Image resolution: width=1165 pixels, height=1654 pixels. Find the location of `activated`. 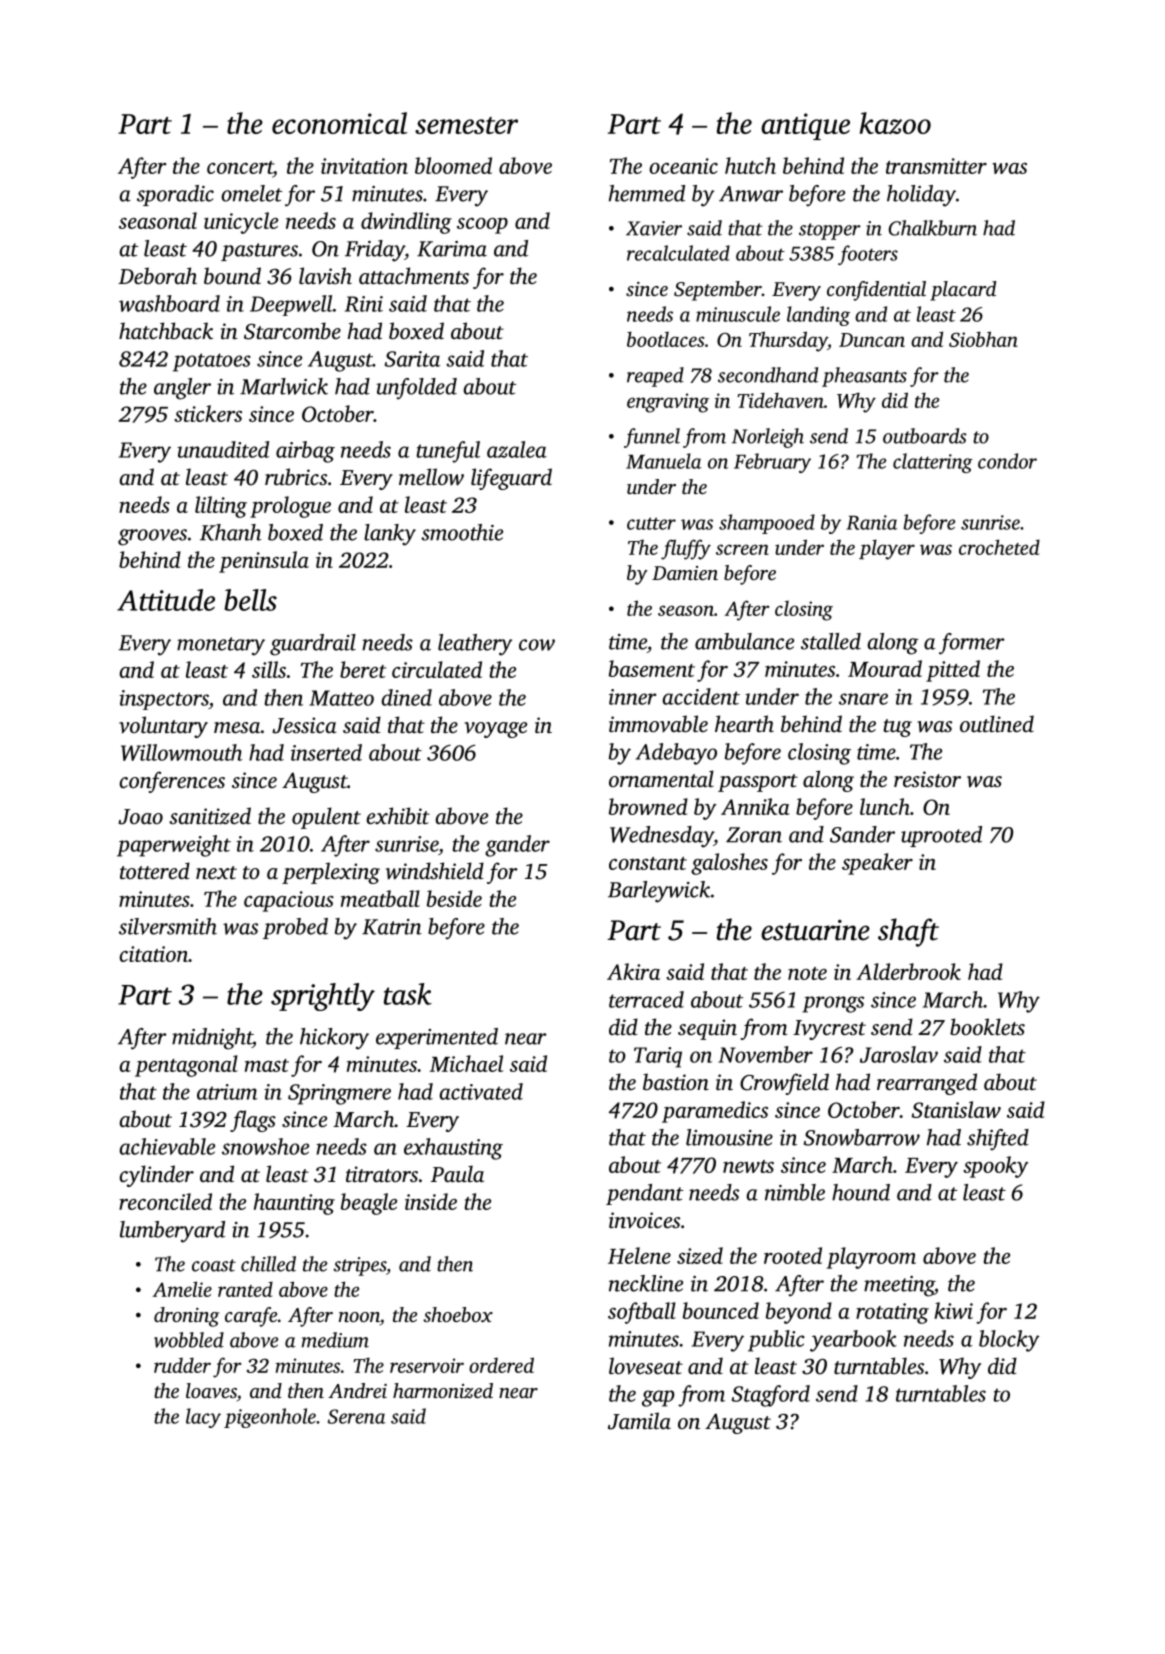

activated is located at coordinates (481, 1091).
